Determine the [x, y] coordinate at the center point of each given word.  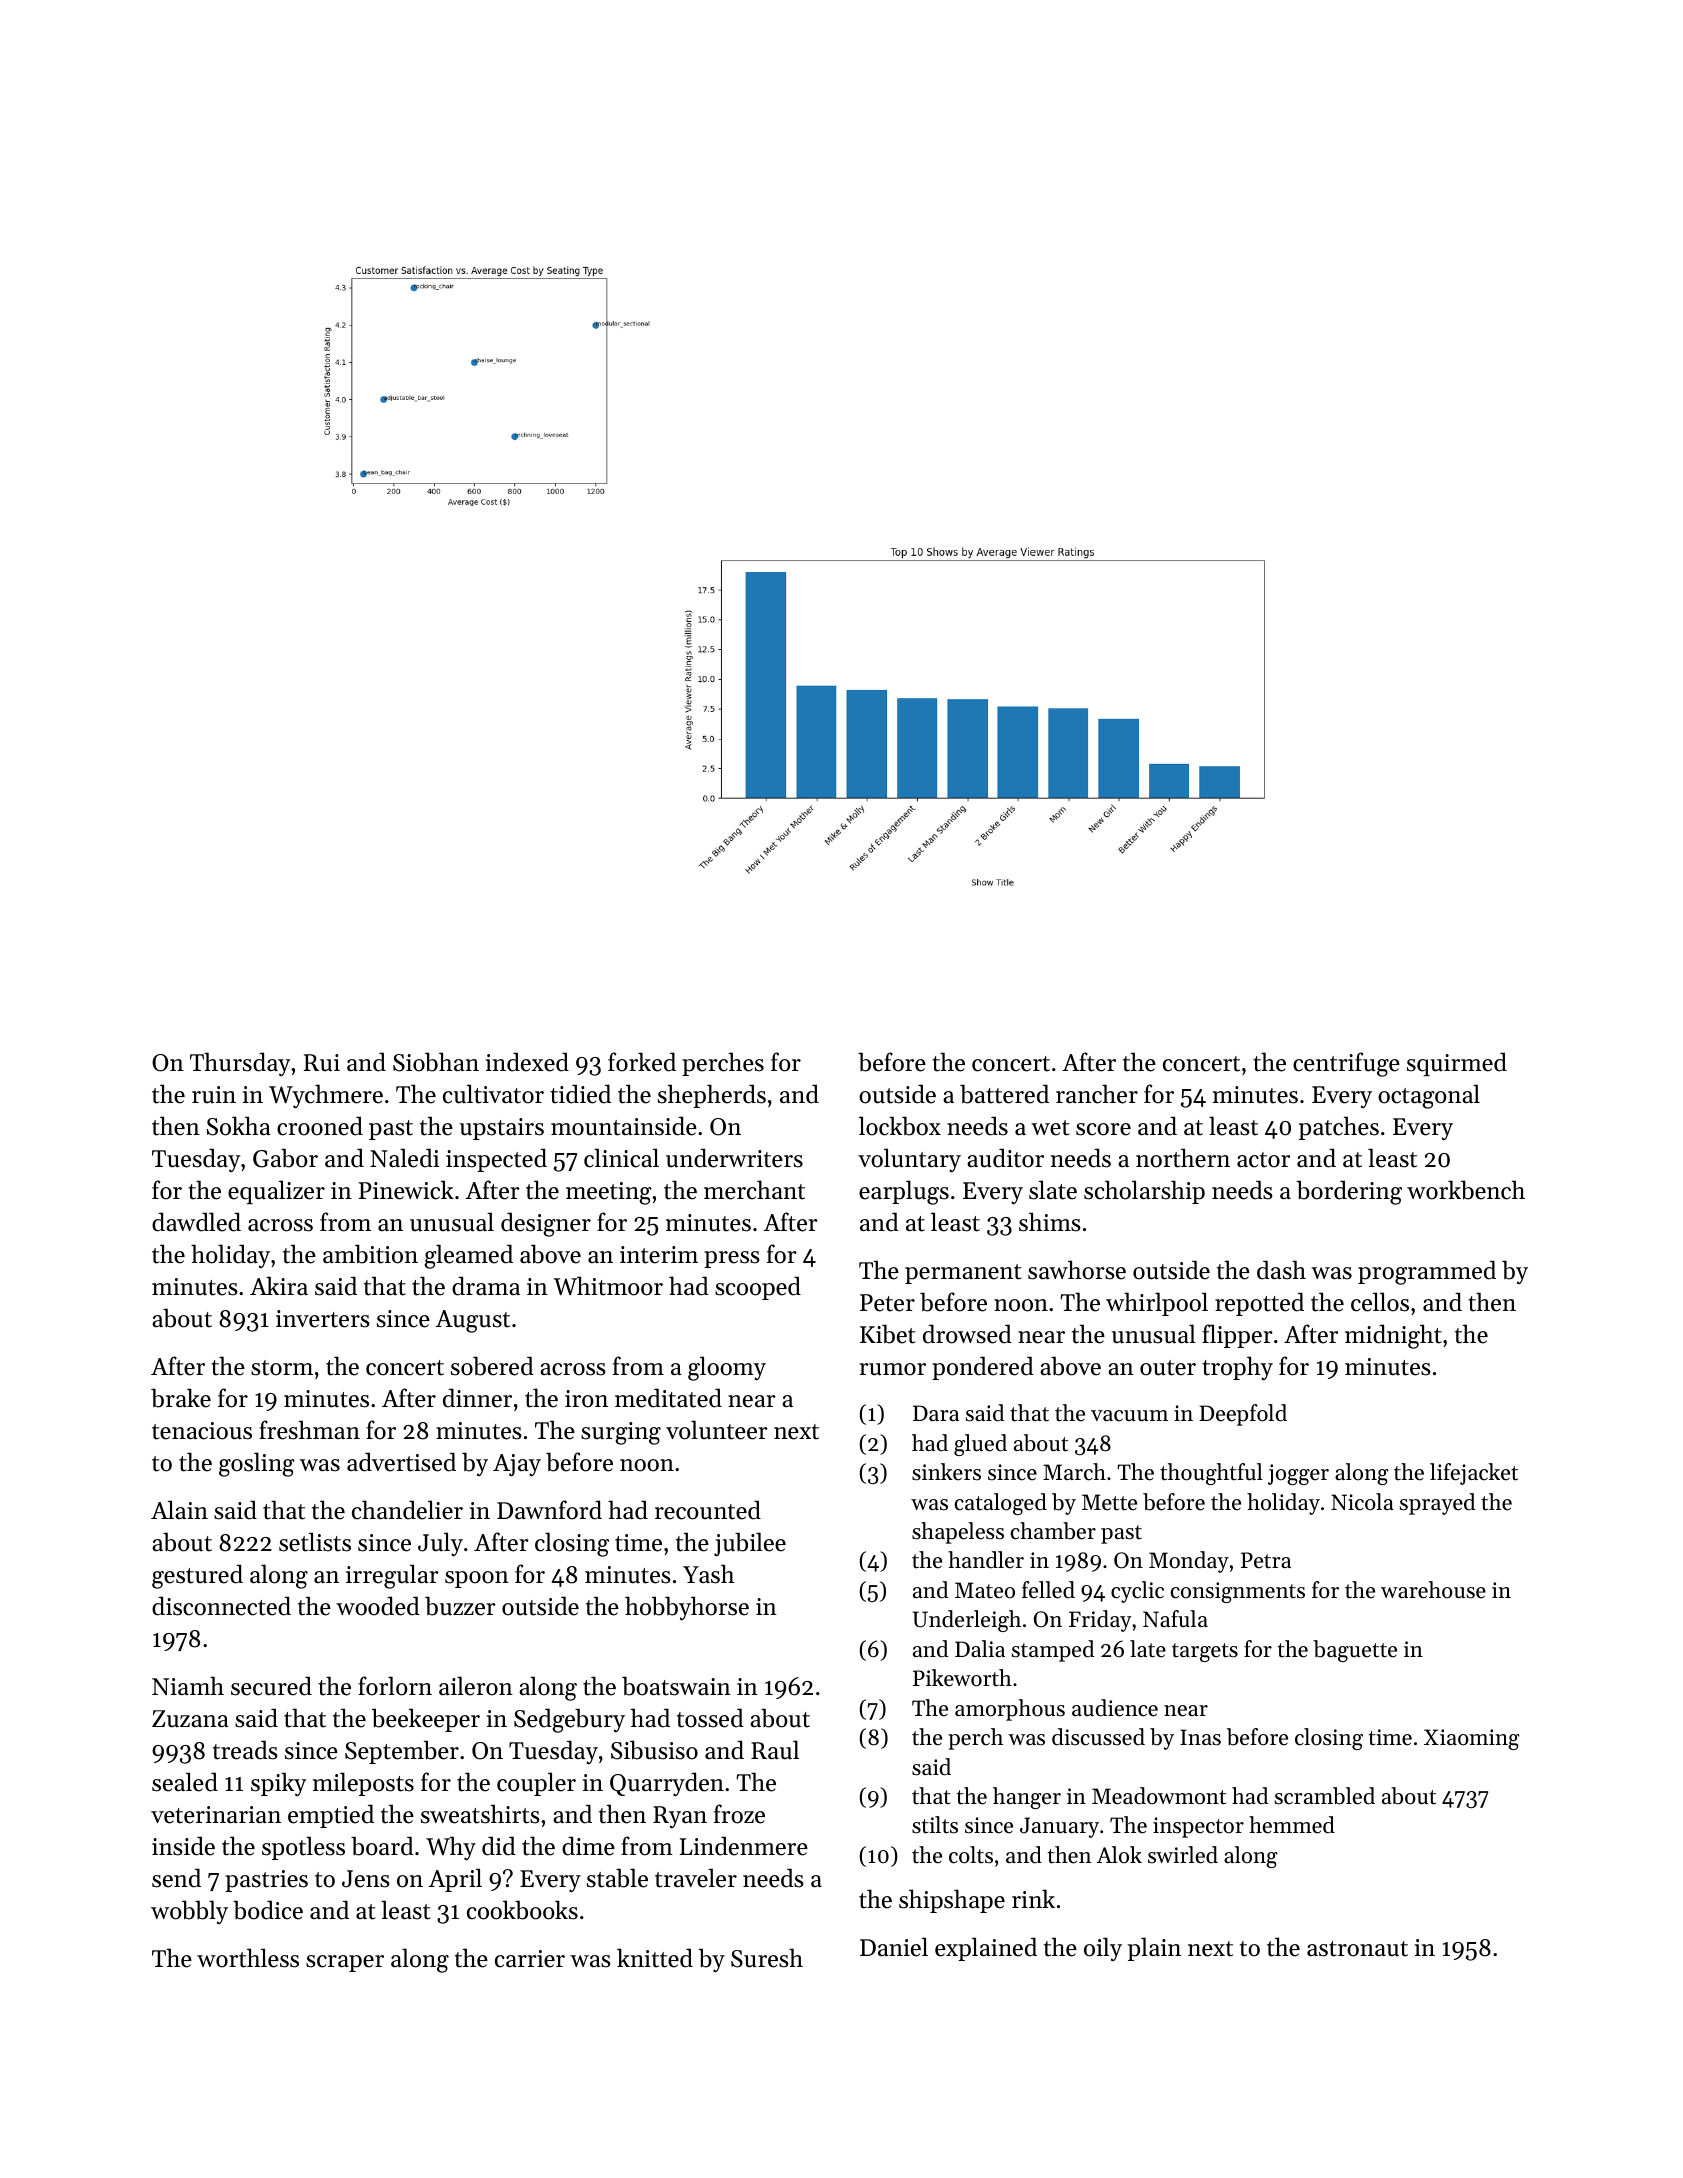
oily [1103, 1949]
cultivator [493, 1094]
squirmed [1457, 1064]
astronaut [1357, 1949]
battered [1004, 1094]
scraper [345, 1963]
